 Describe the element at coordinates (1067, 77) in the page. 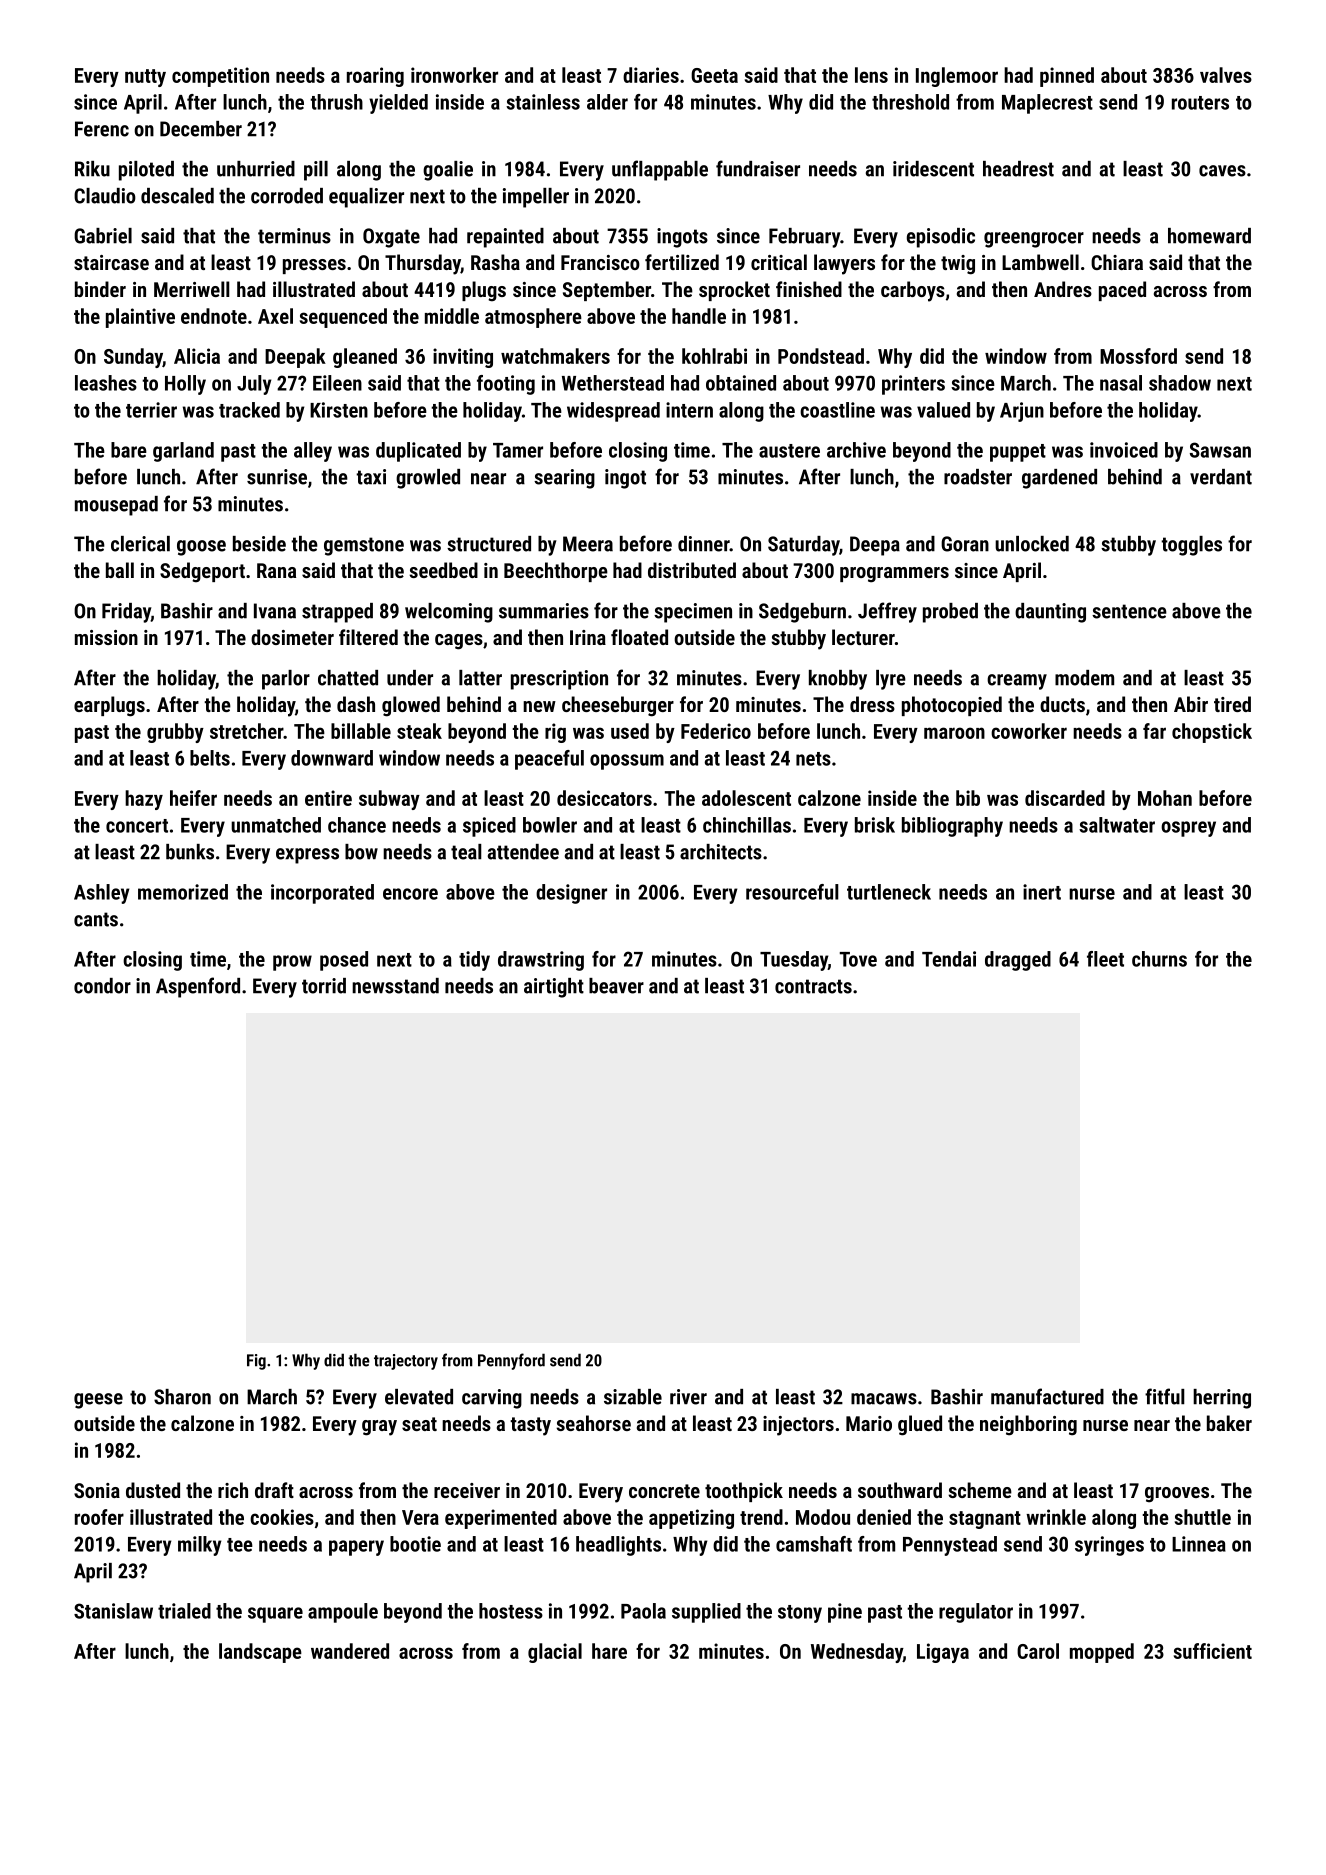

I see `pinned` at that location.
